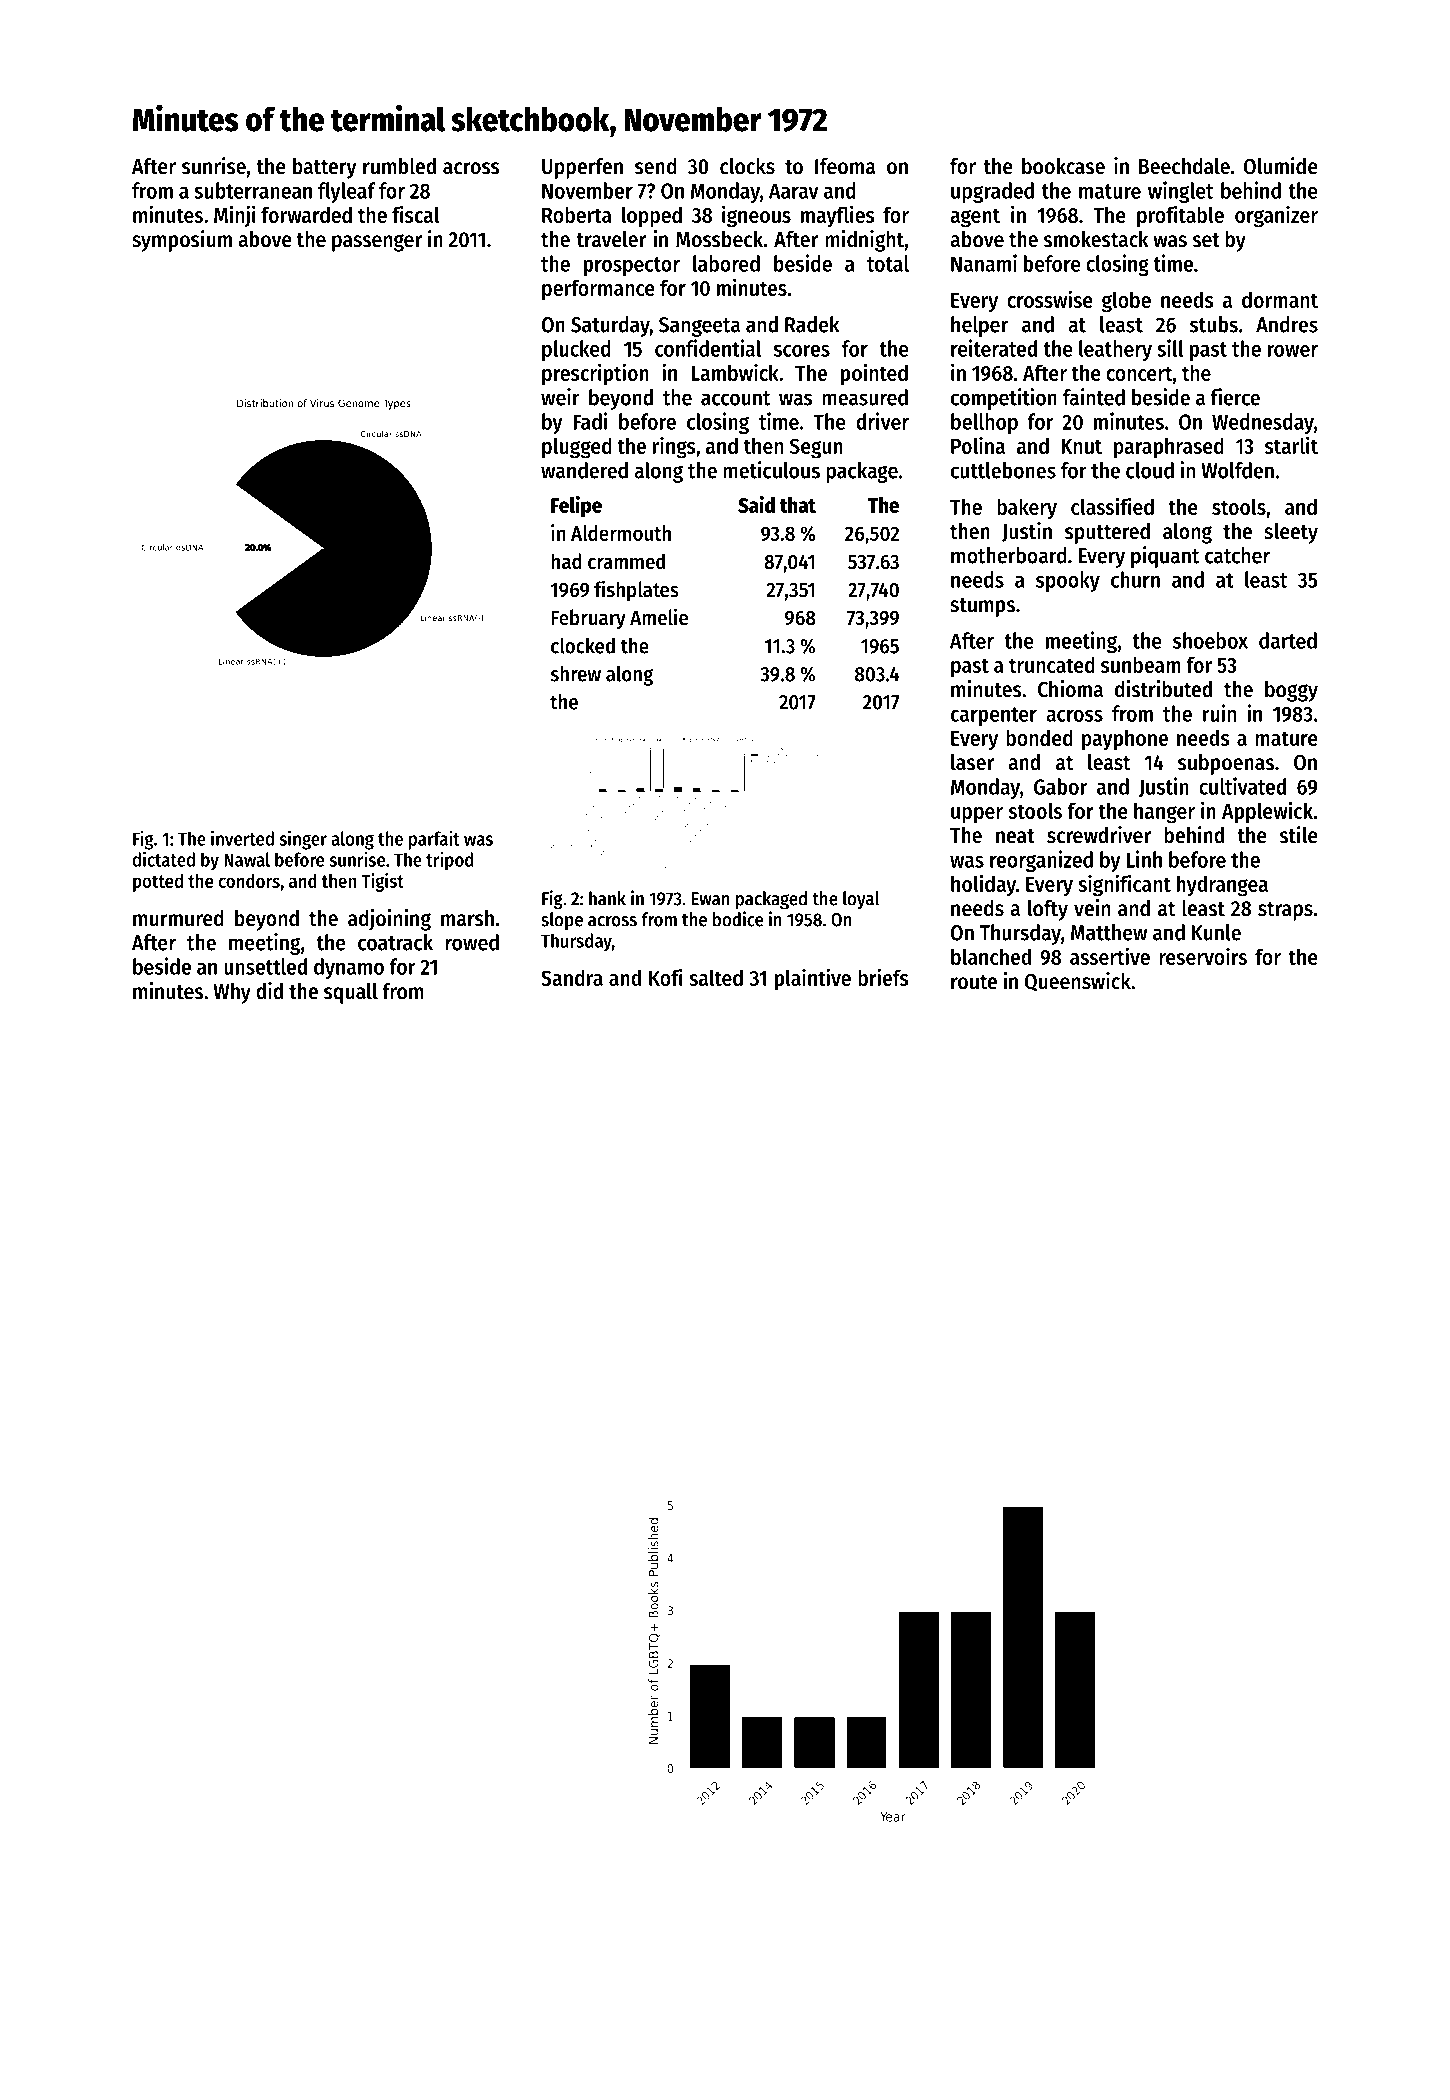  What do you see at coordinates (467, 918) in the image?
I see `marsh` at bounding box center [467, 918].
